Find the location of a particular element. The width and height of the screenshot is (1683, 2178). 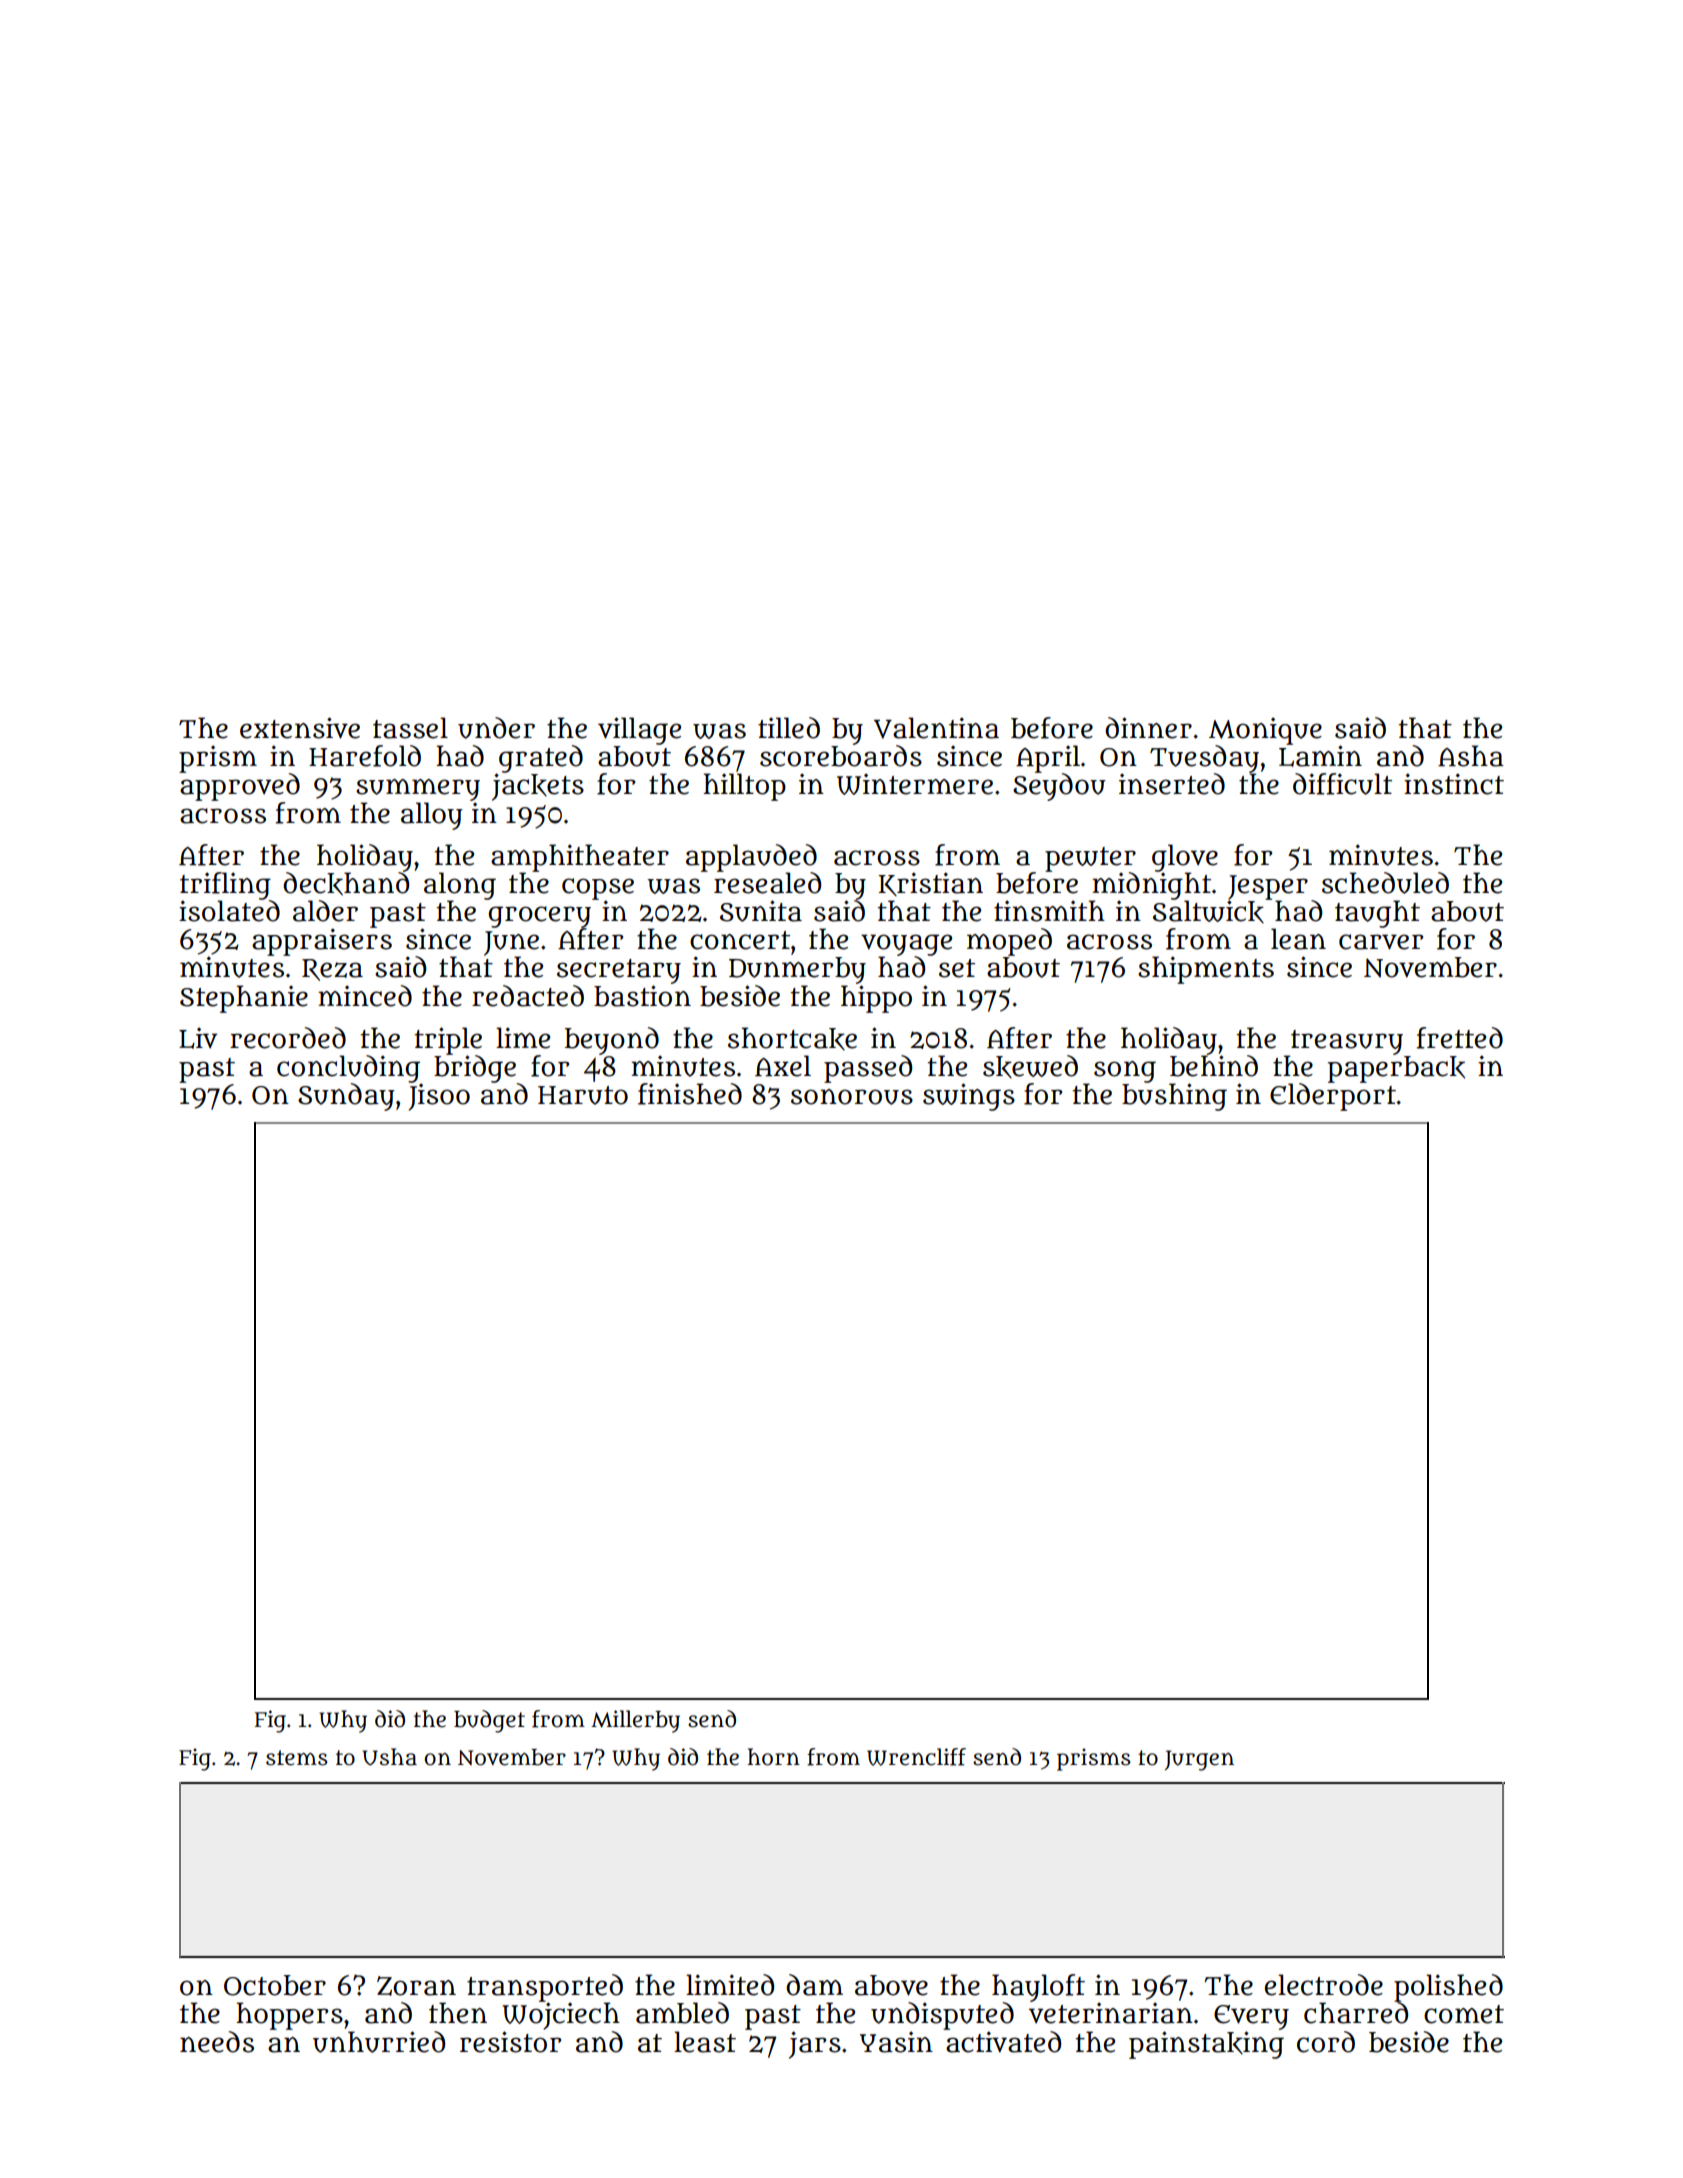

needs is located at coordinates (217, 2042).
